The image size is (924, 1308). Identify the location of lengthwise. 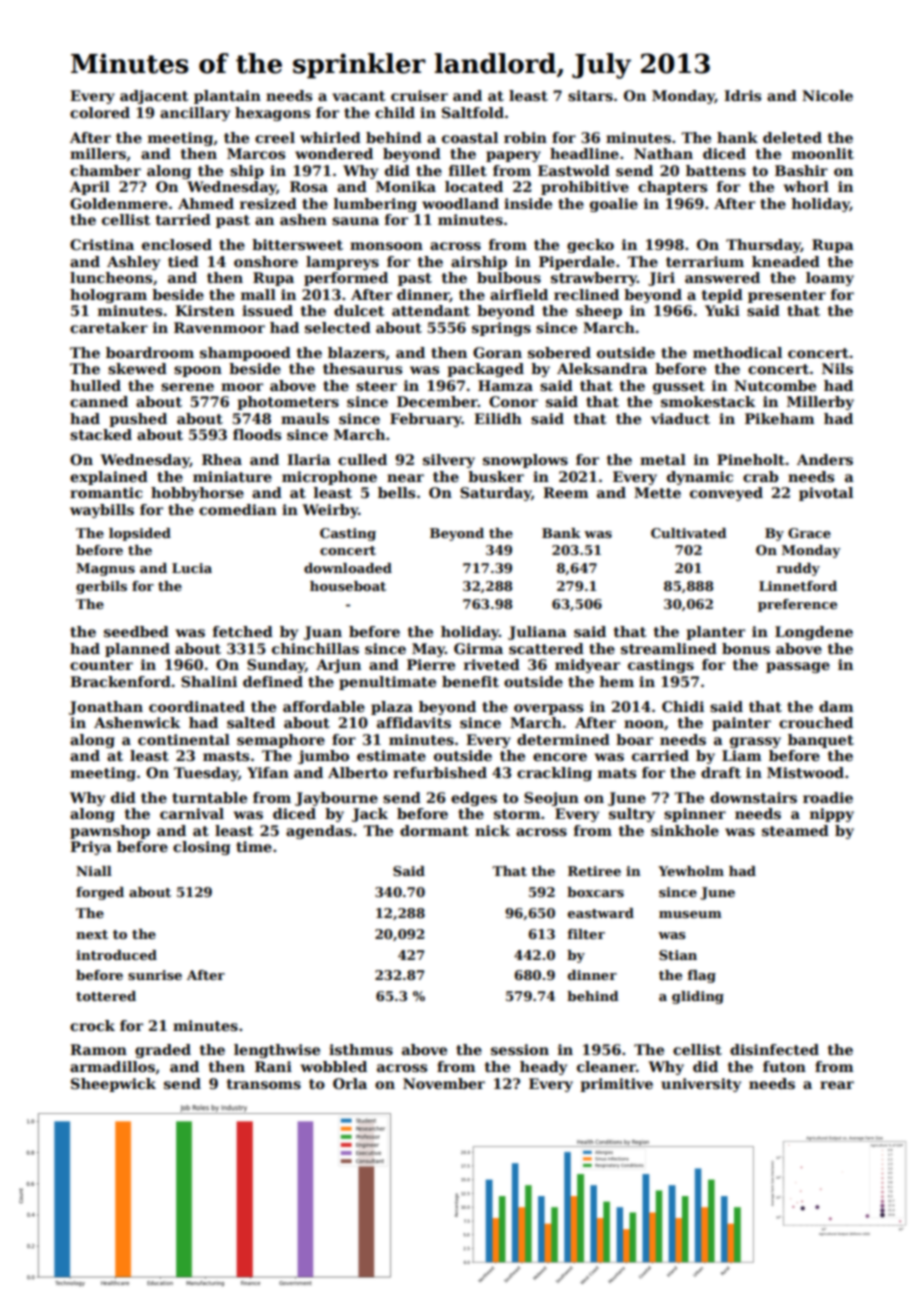
(277, 1051).
